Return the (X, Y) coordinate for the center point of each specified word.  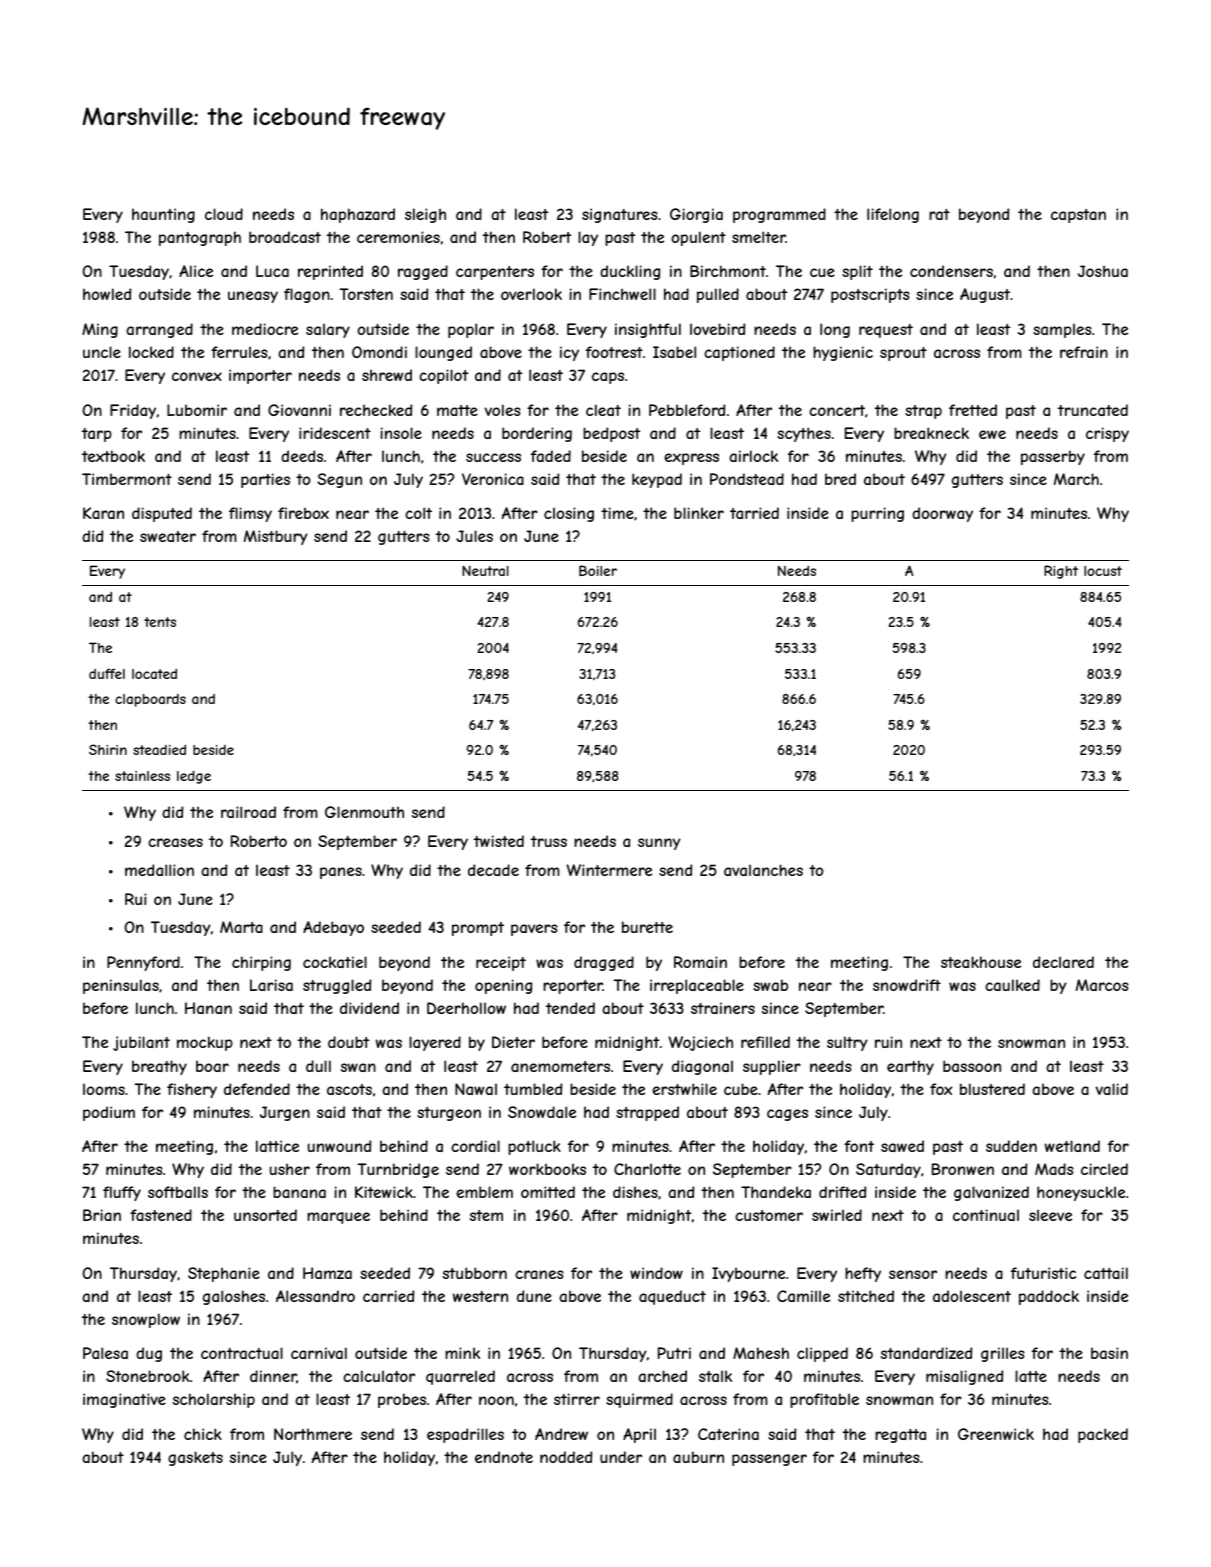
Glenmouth (364, 812)
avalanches (763, 870)
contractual (242, 1353)
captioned (739, 353)
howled (107, 294)
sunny (659, 844)
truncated (1093, 410)
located (154, 674)
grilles (1003, 1354)
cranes (539, 1274)
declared (1063, 962)
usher (289, 1169)
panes (341, 873)
